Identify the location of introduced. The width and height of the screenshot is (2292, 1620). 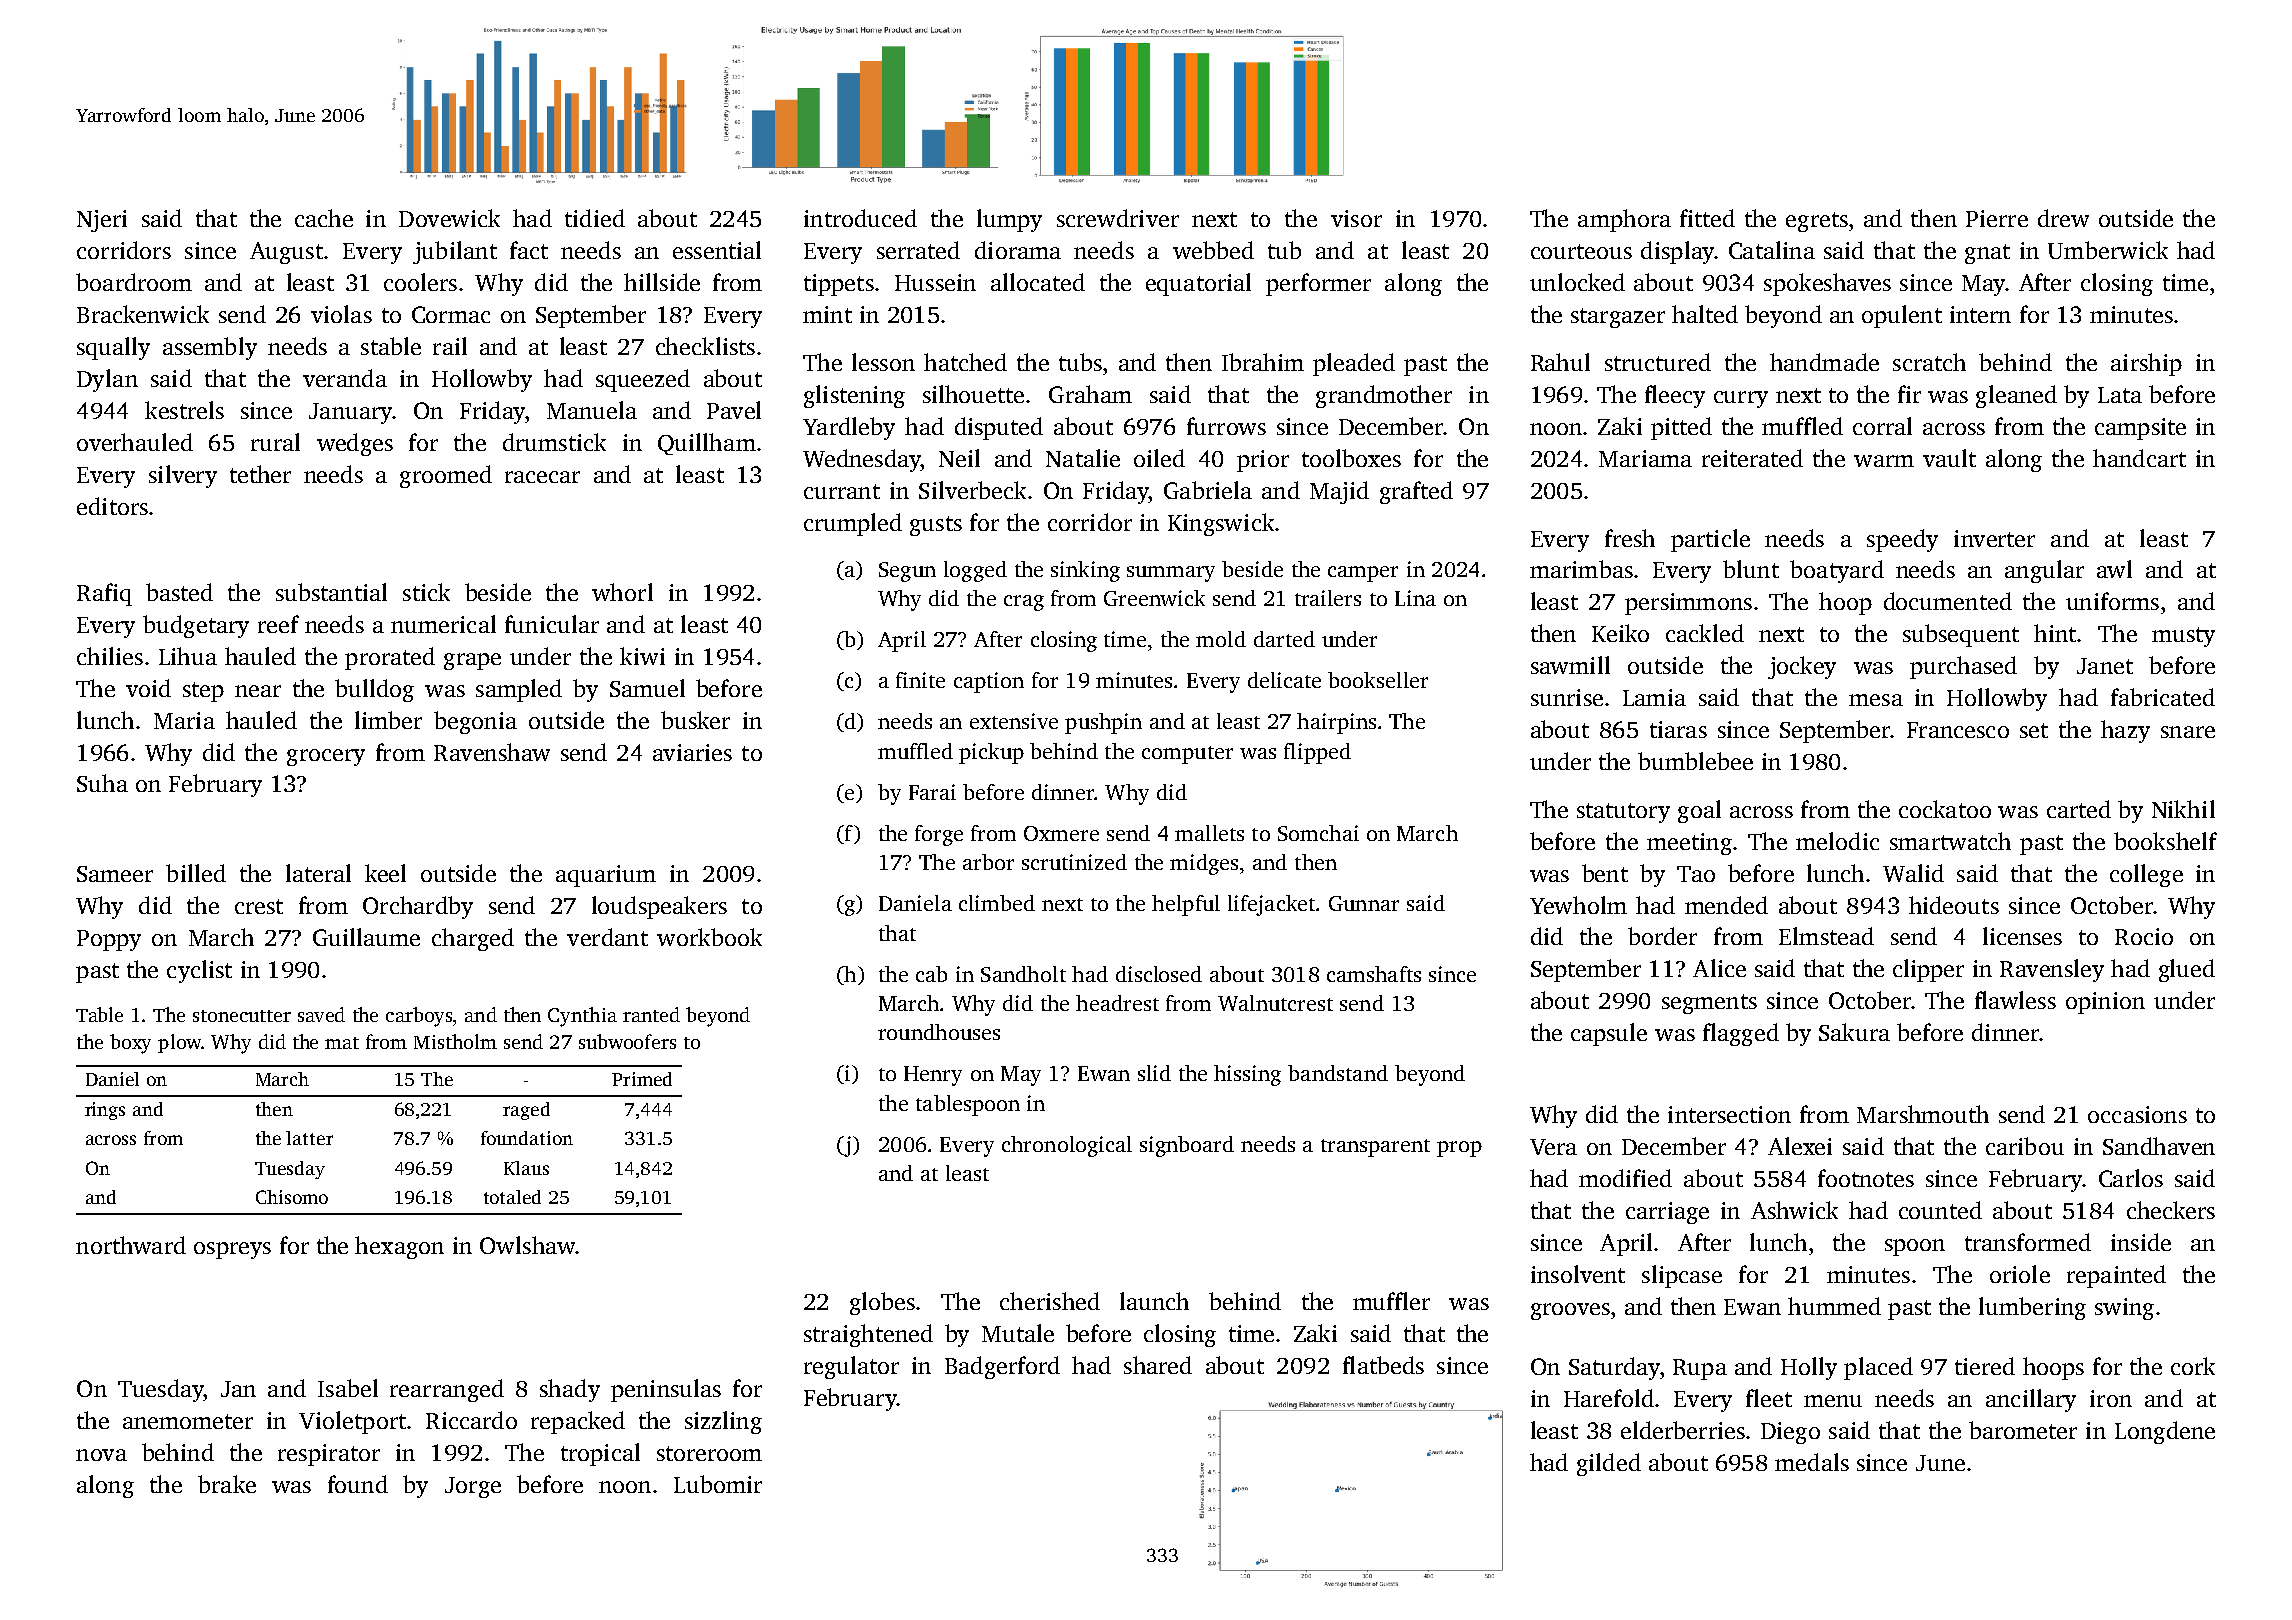
(860, 218).
